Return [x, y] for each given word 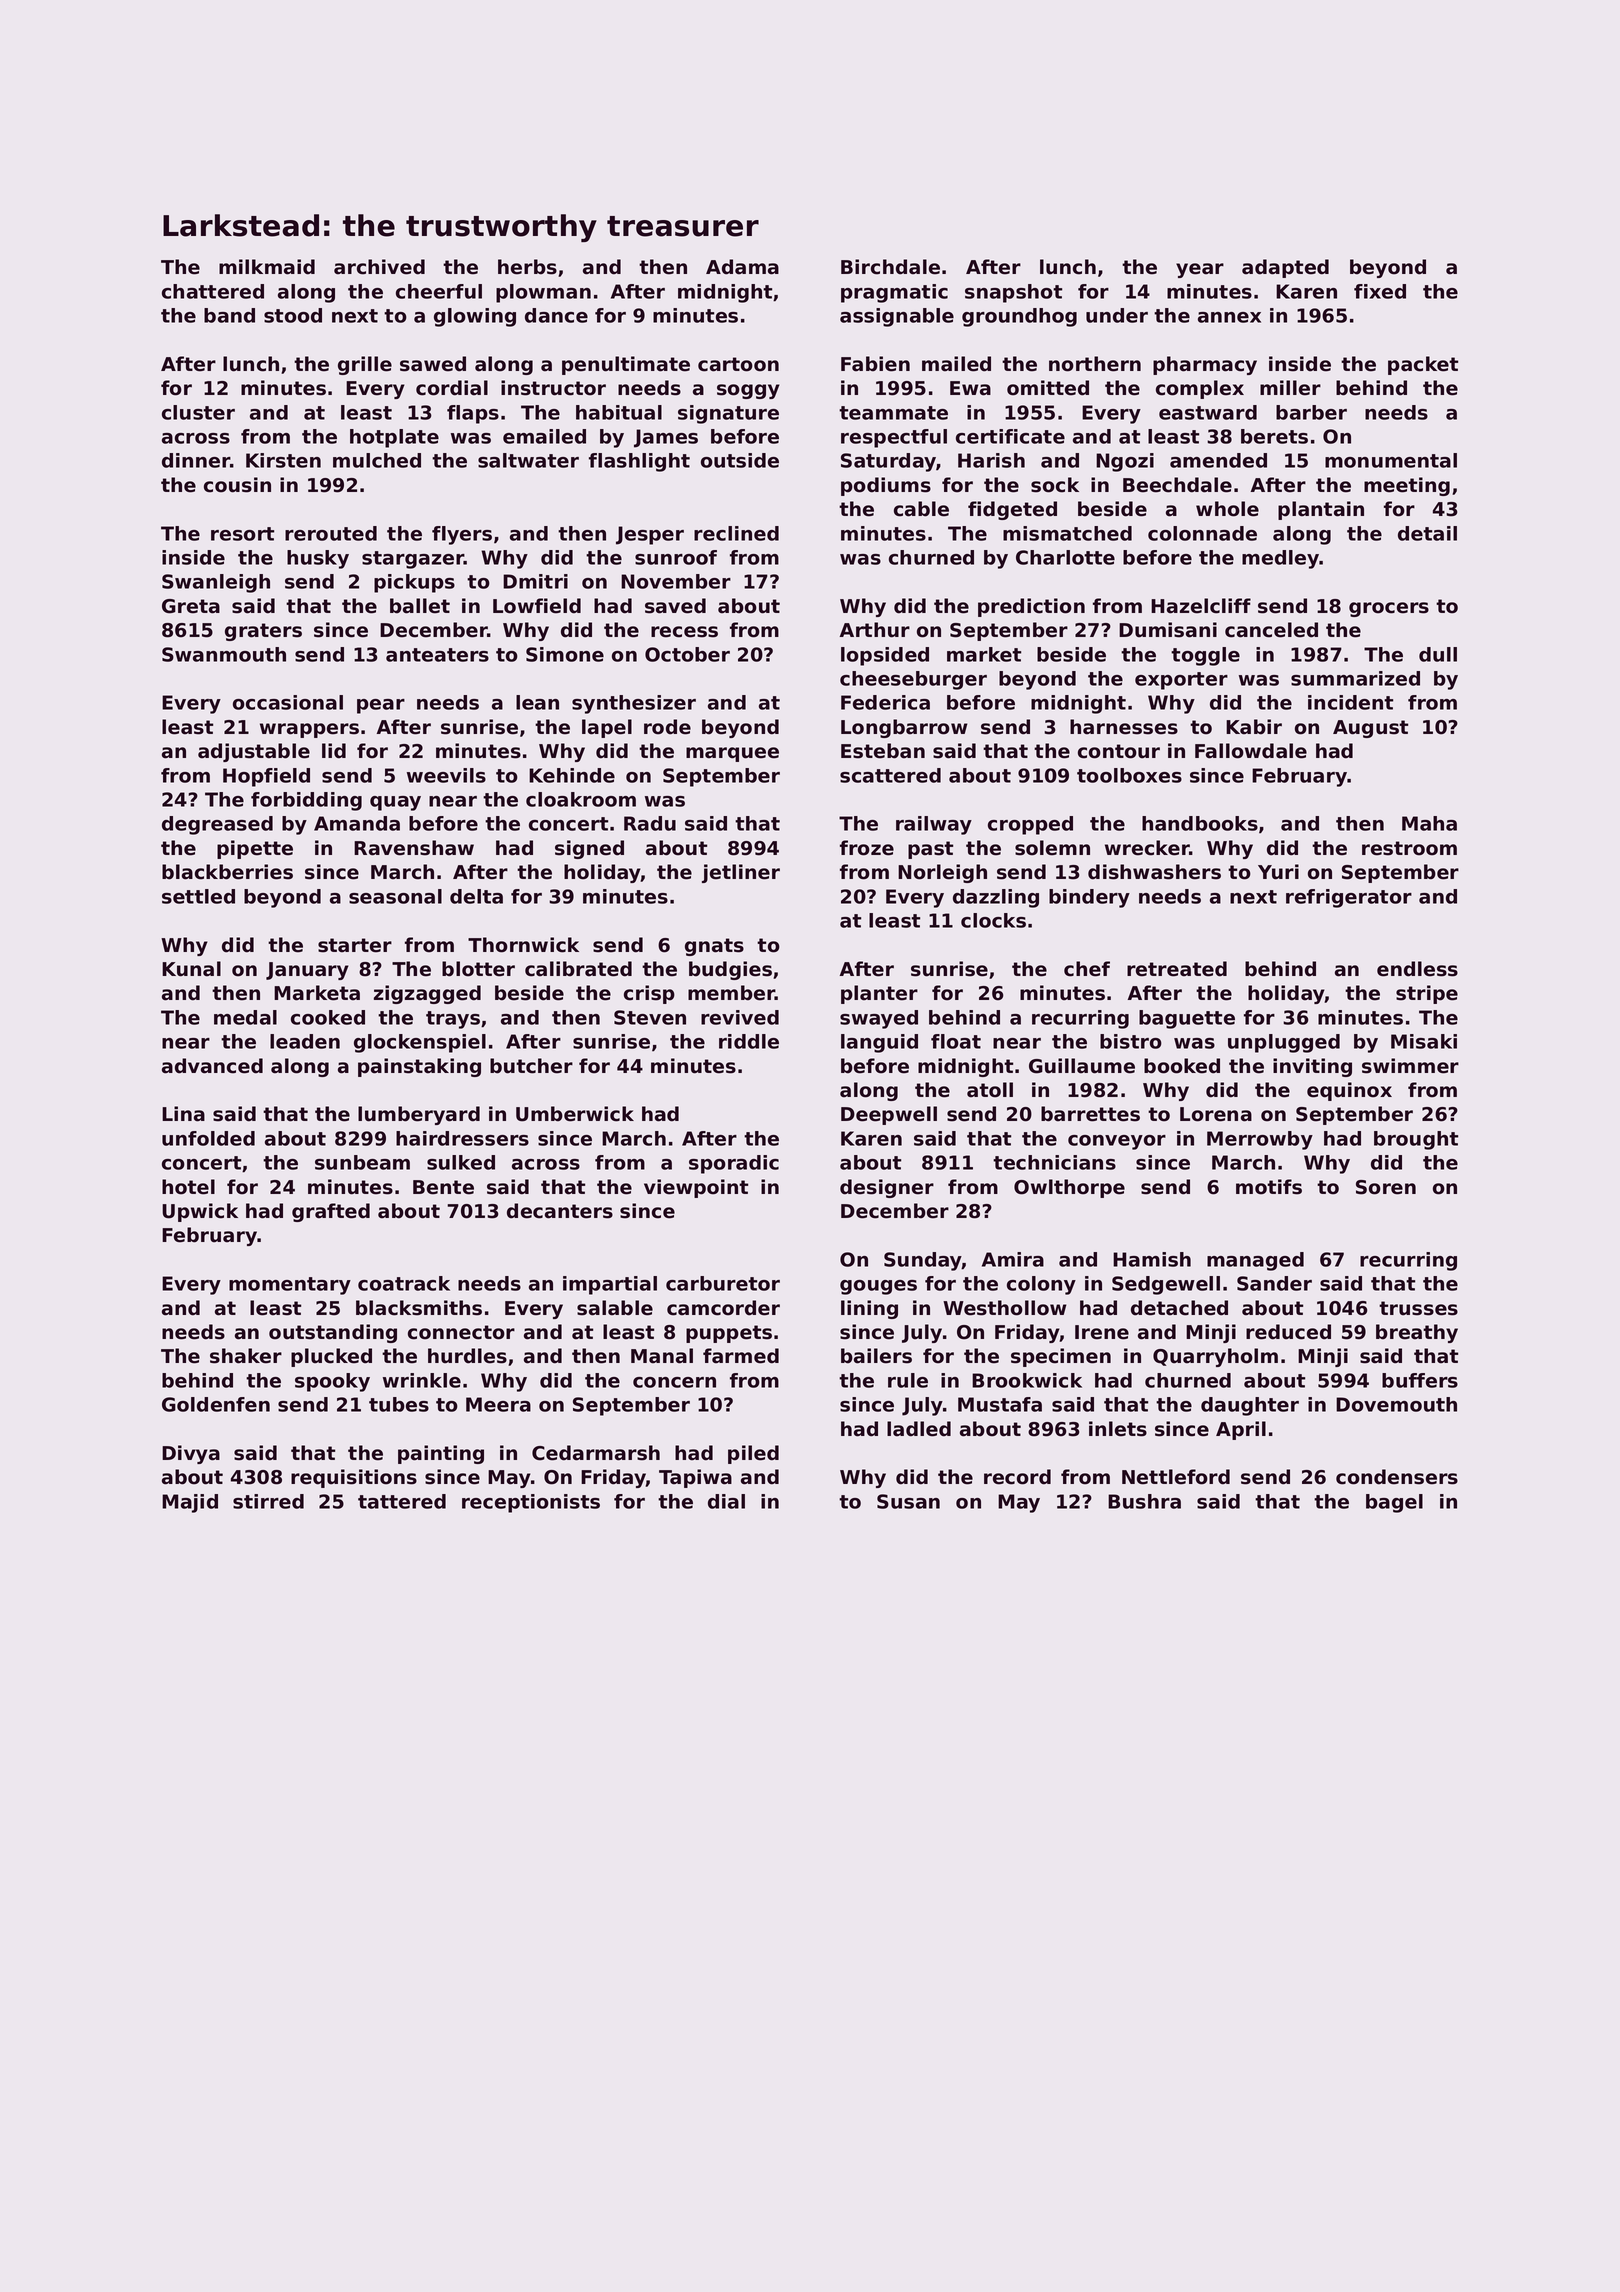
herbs [527, 267]
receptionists [531, 1503]
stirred [268, 1501]
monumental [1391, 460]
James [666, 438]
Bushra [1144, 1501]
